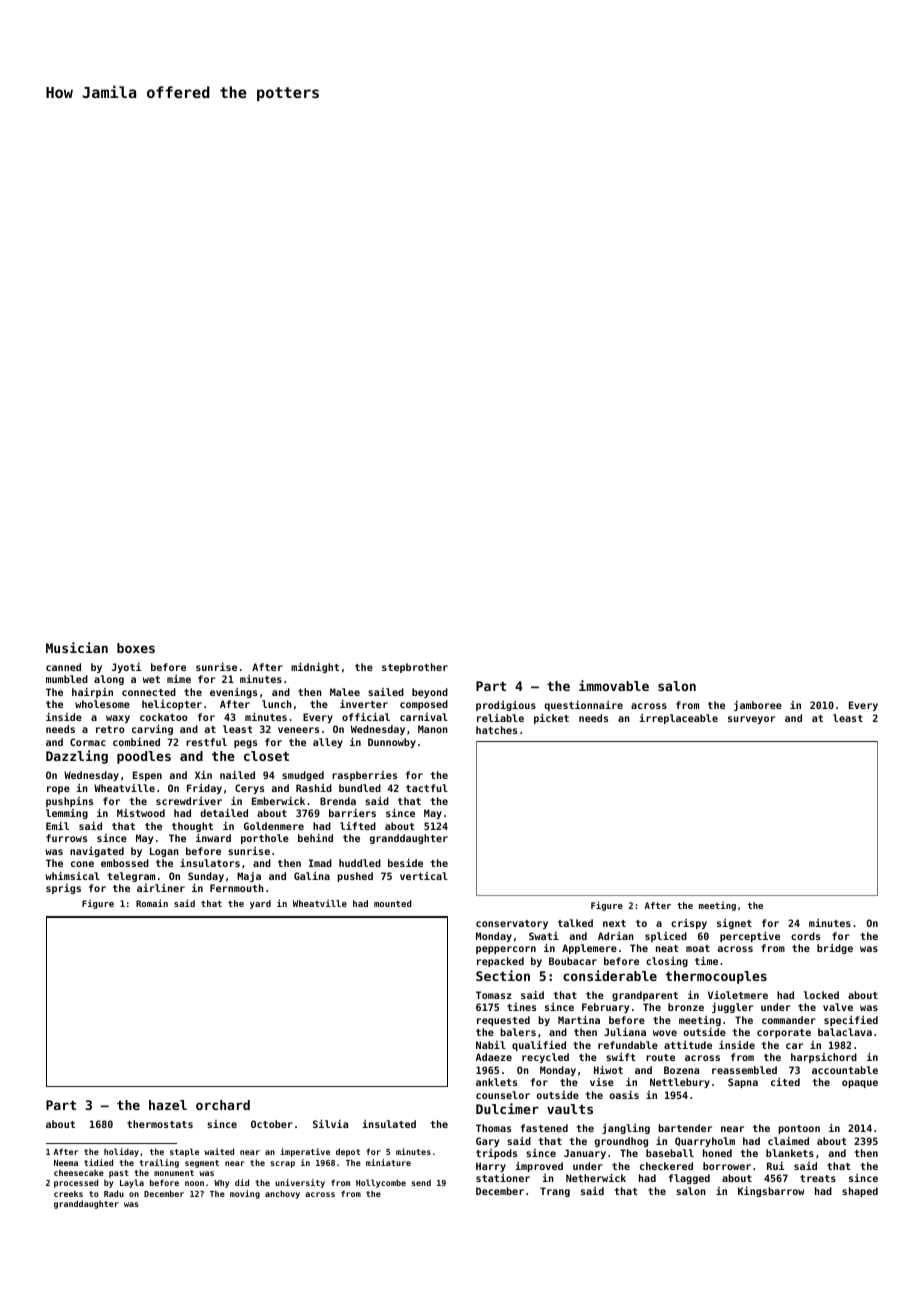 The width and height of the screenshot is (924, 1308). I want to click on Adaeze, so click(494, 1057).
